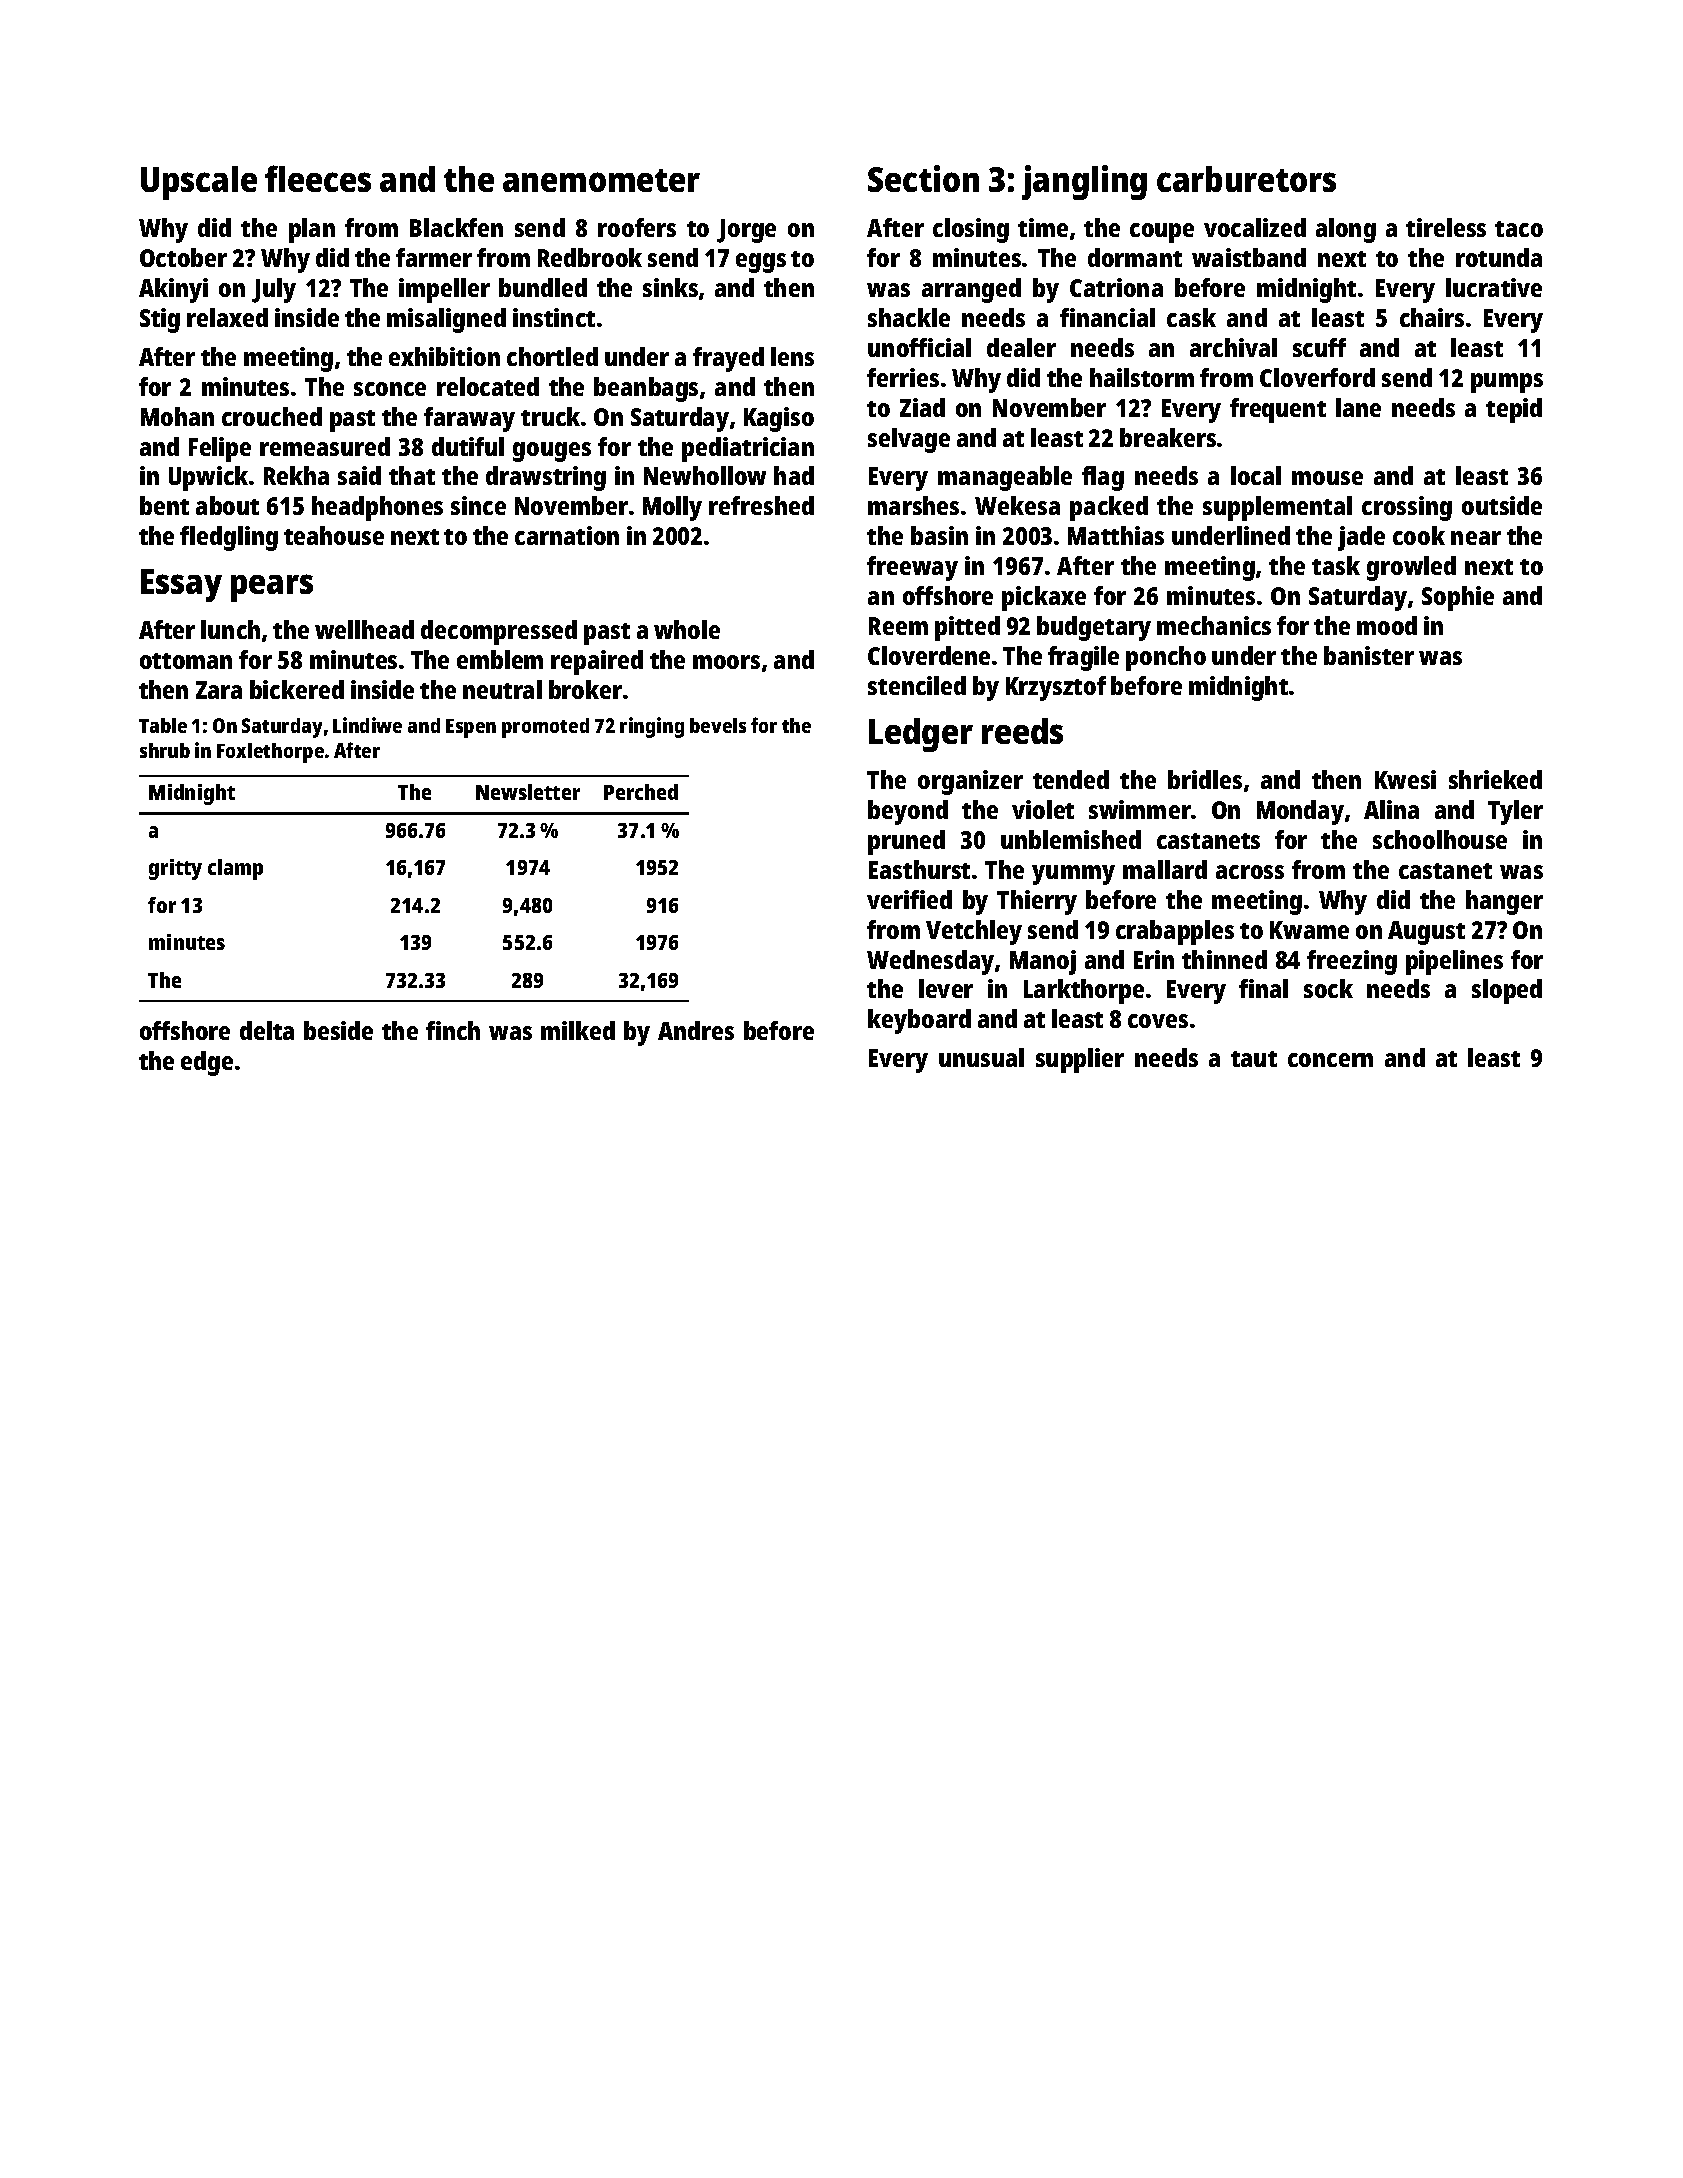  Describe the element at coordinates (183, 257) in the document. I see `October` at that location.
